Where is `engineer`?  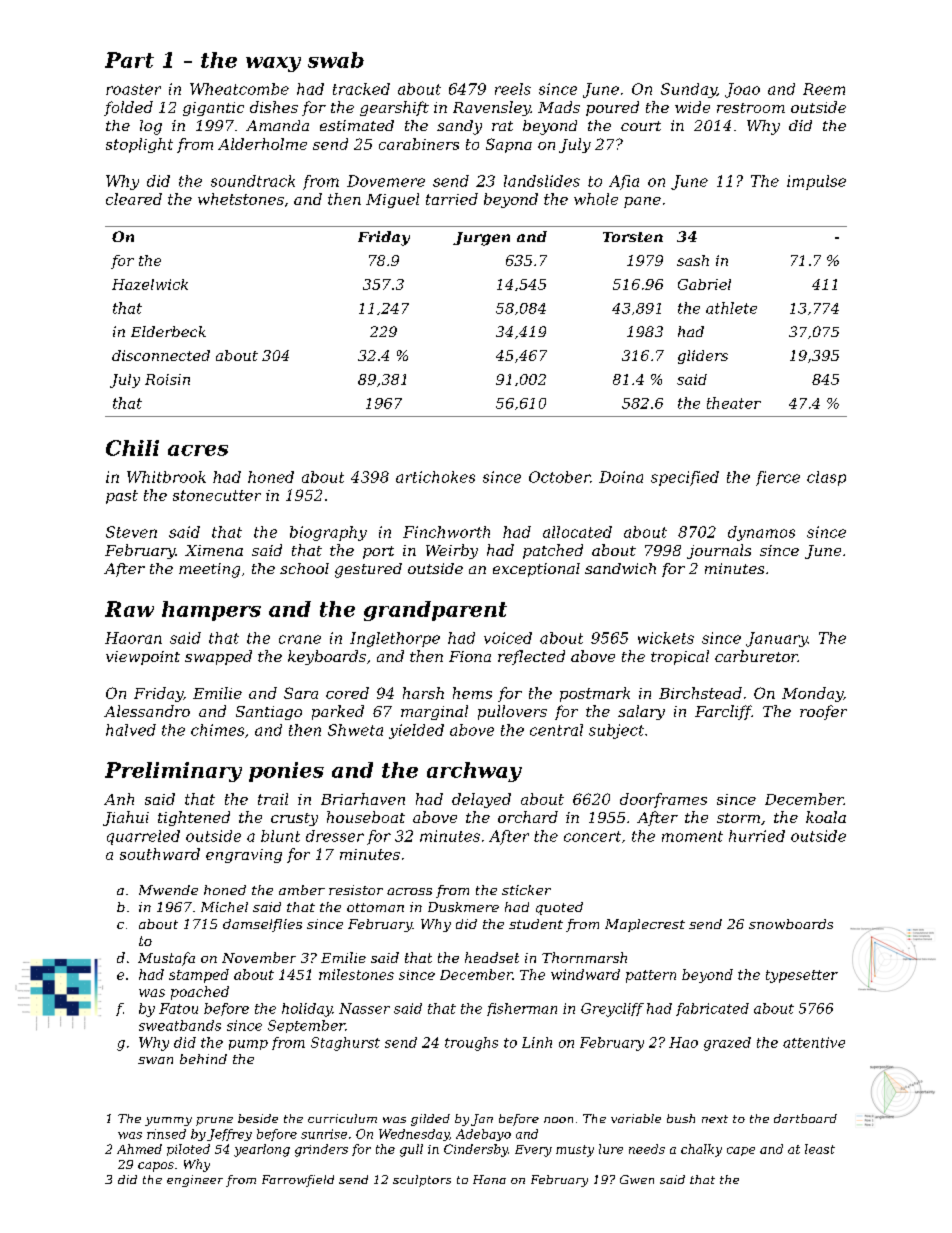 engineer is located at coordinates (195, 1181).
